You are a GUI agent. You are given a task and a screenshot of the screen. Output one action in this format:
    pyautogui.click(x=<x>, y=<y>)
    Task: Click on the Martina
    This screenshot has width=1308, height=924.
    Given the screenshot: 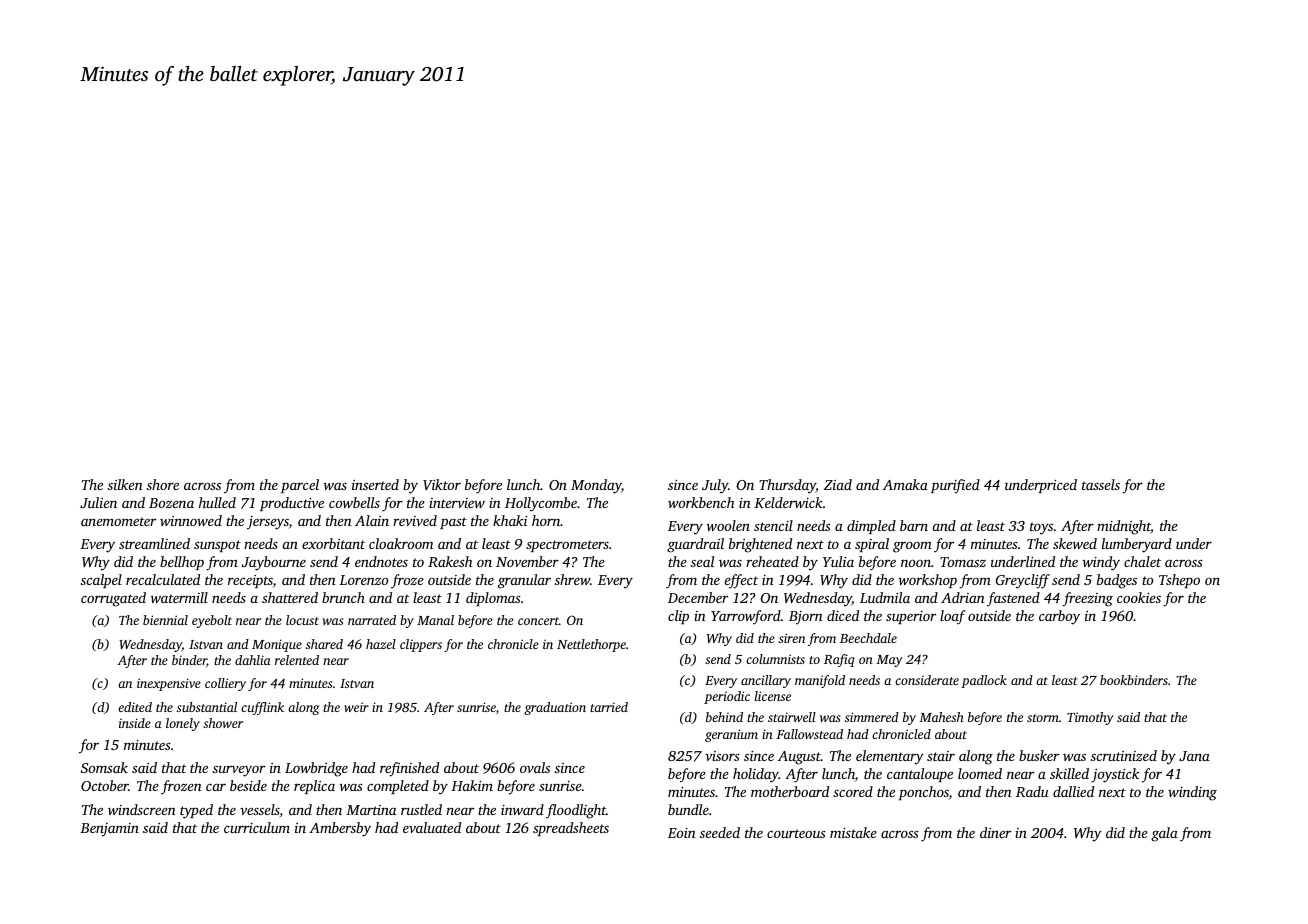 What is the action you would take?
    pyautogui.click(x=371, y=810)
